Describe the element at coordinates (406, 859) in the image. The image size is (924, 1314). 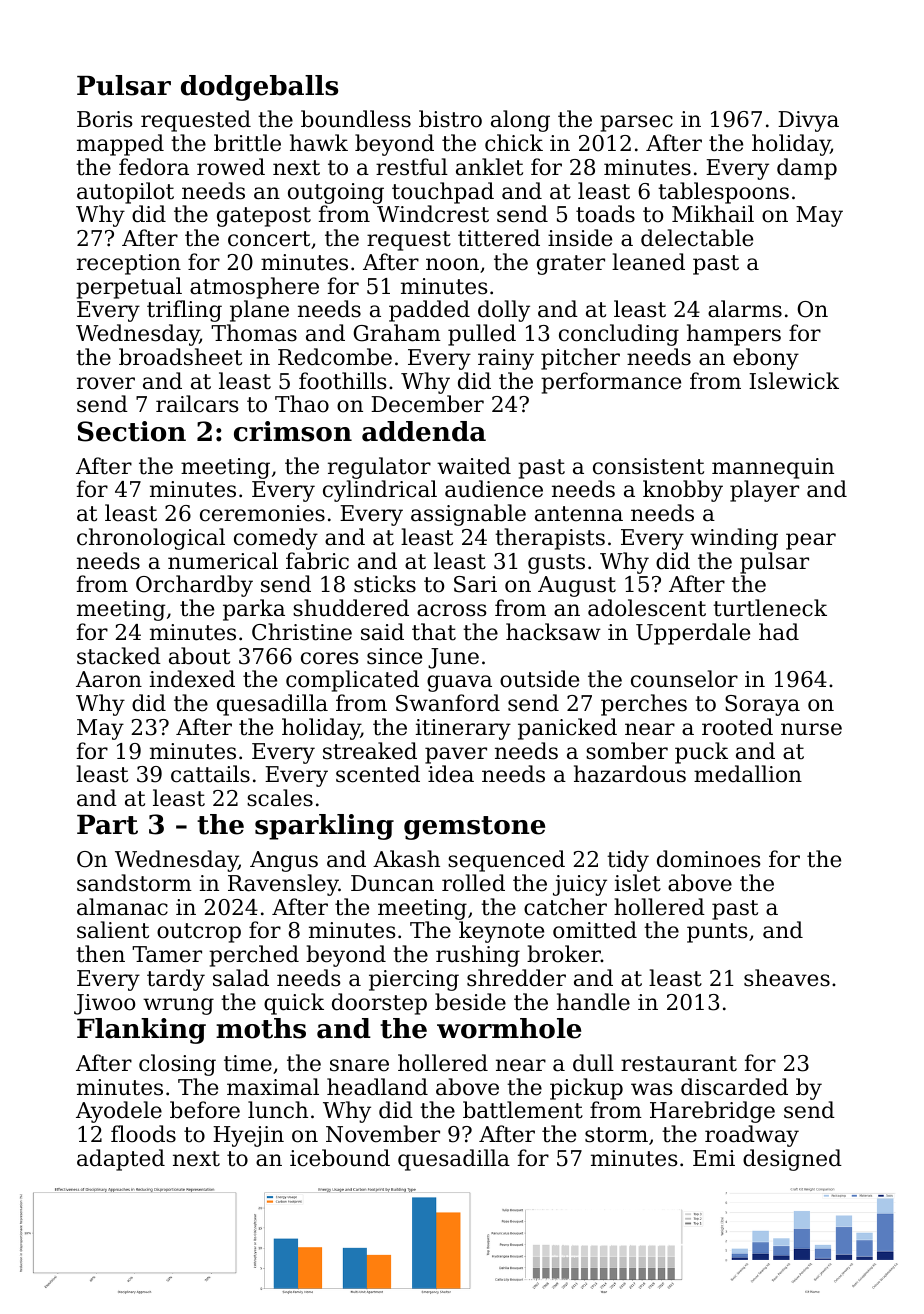
I see `Akash` at that location.
